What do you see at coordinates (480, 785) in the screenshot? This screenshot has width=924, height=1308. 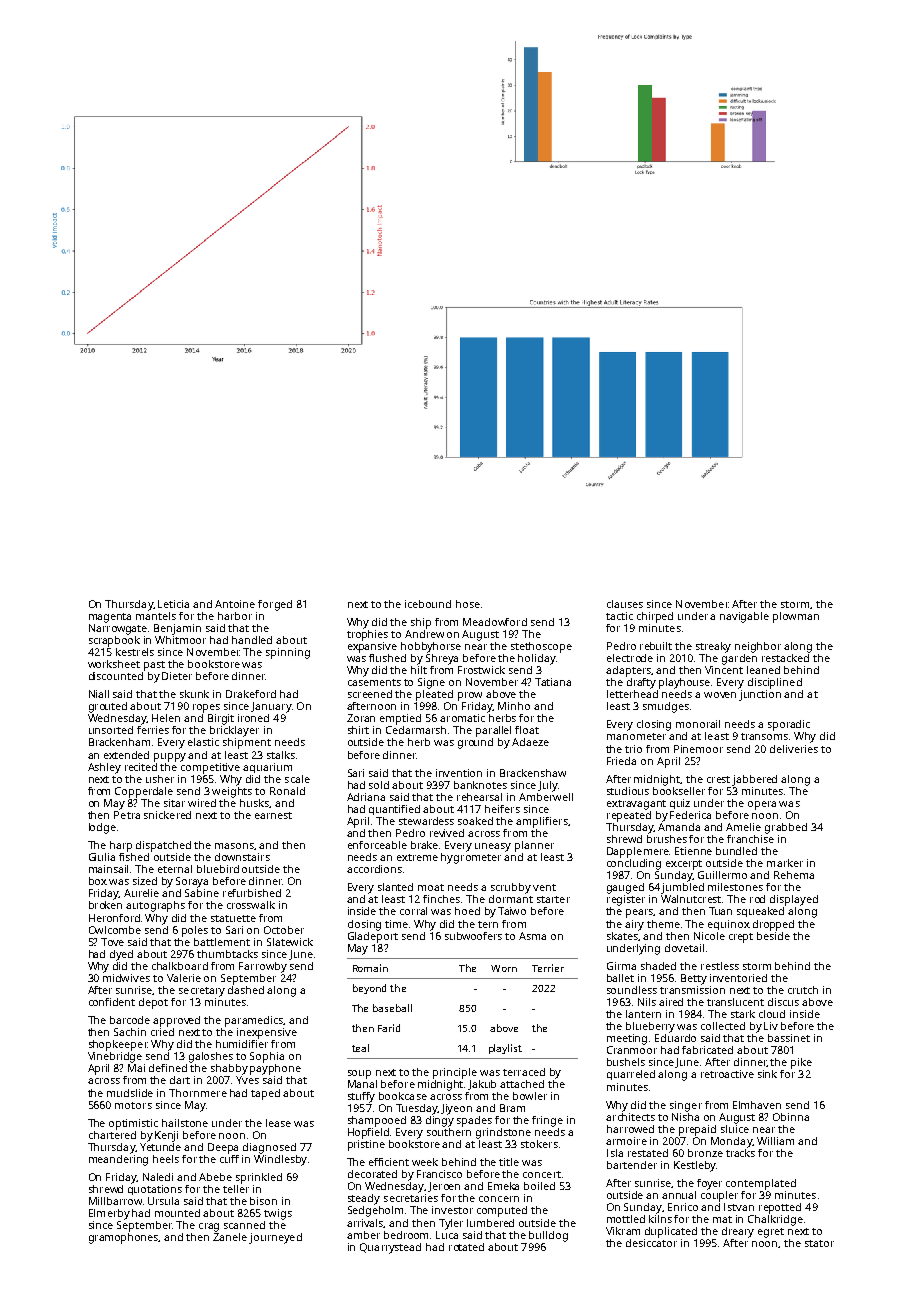 I see `banknotes` at bounding box center [480, 785].
